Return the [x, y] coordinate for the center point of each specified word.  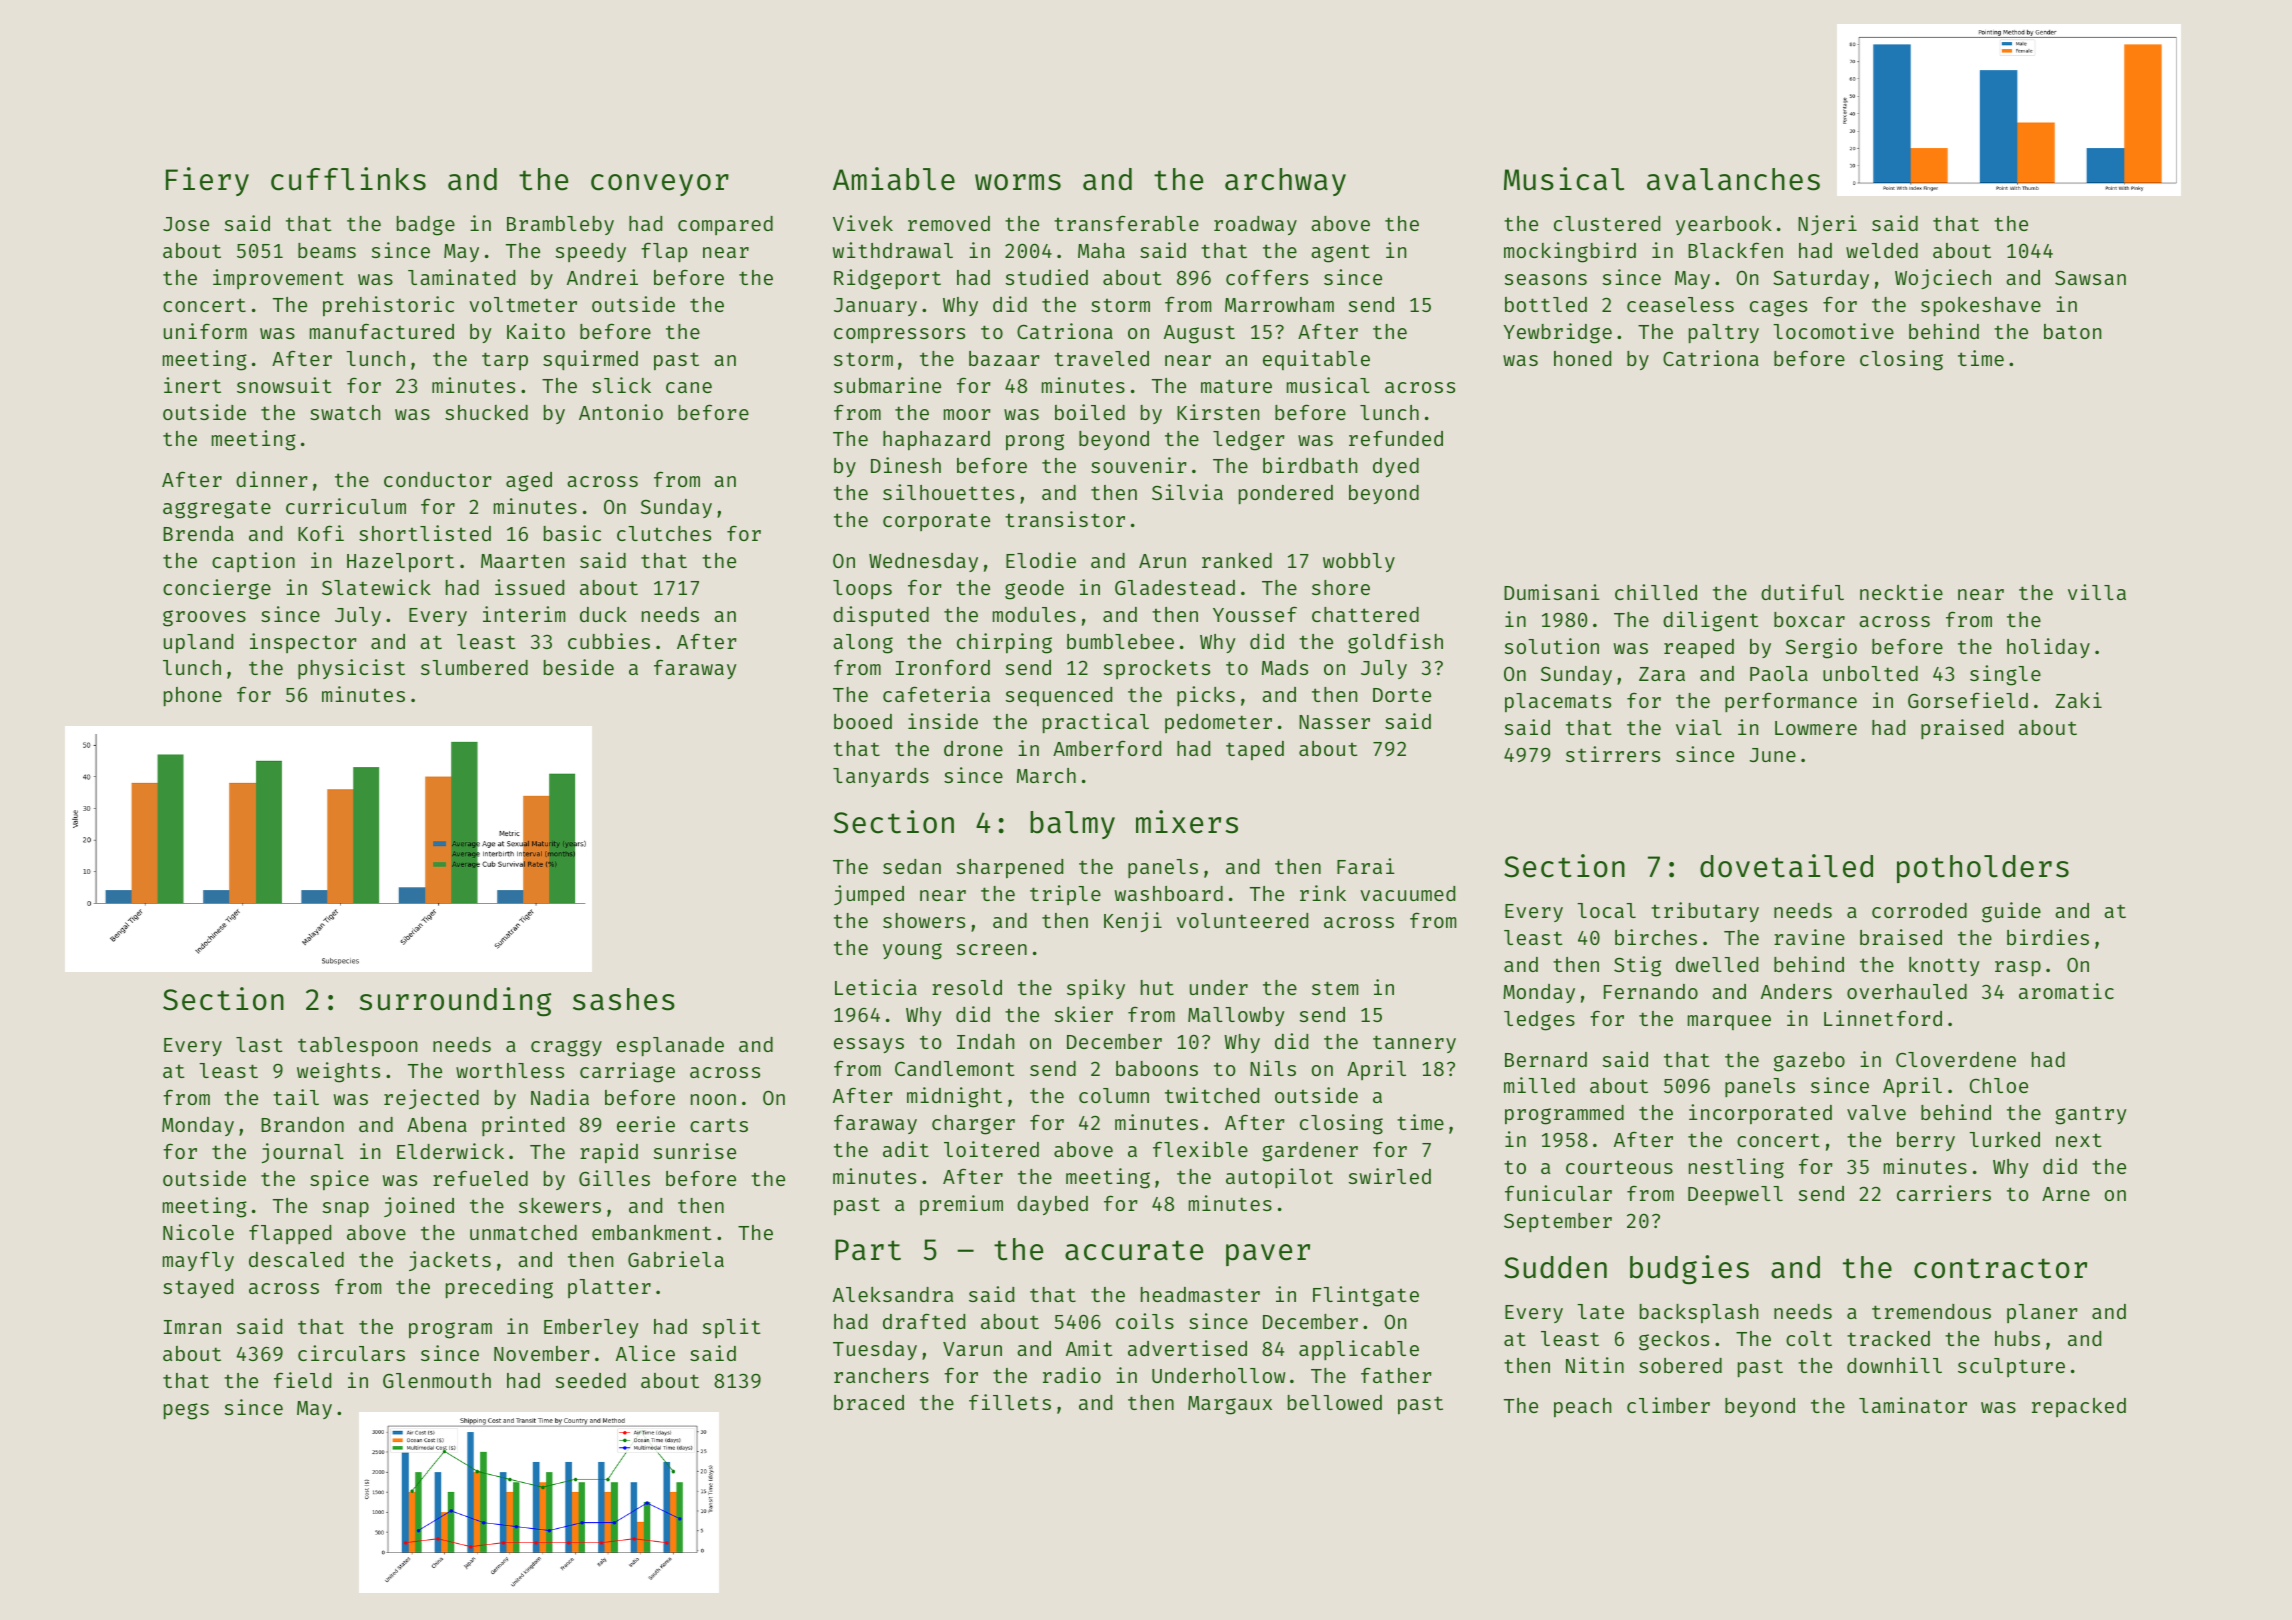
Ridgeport [887, 279]
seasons [1546, 279]
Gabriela [676, 1259]
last [259, 1044]
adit [906, 1149]
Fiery [207, 181]
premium [961, 1205]
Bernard [1546, 1059]
